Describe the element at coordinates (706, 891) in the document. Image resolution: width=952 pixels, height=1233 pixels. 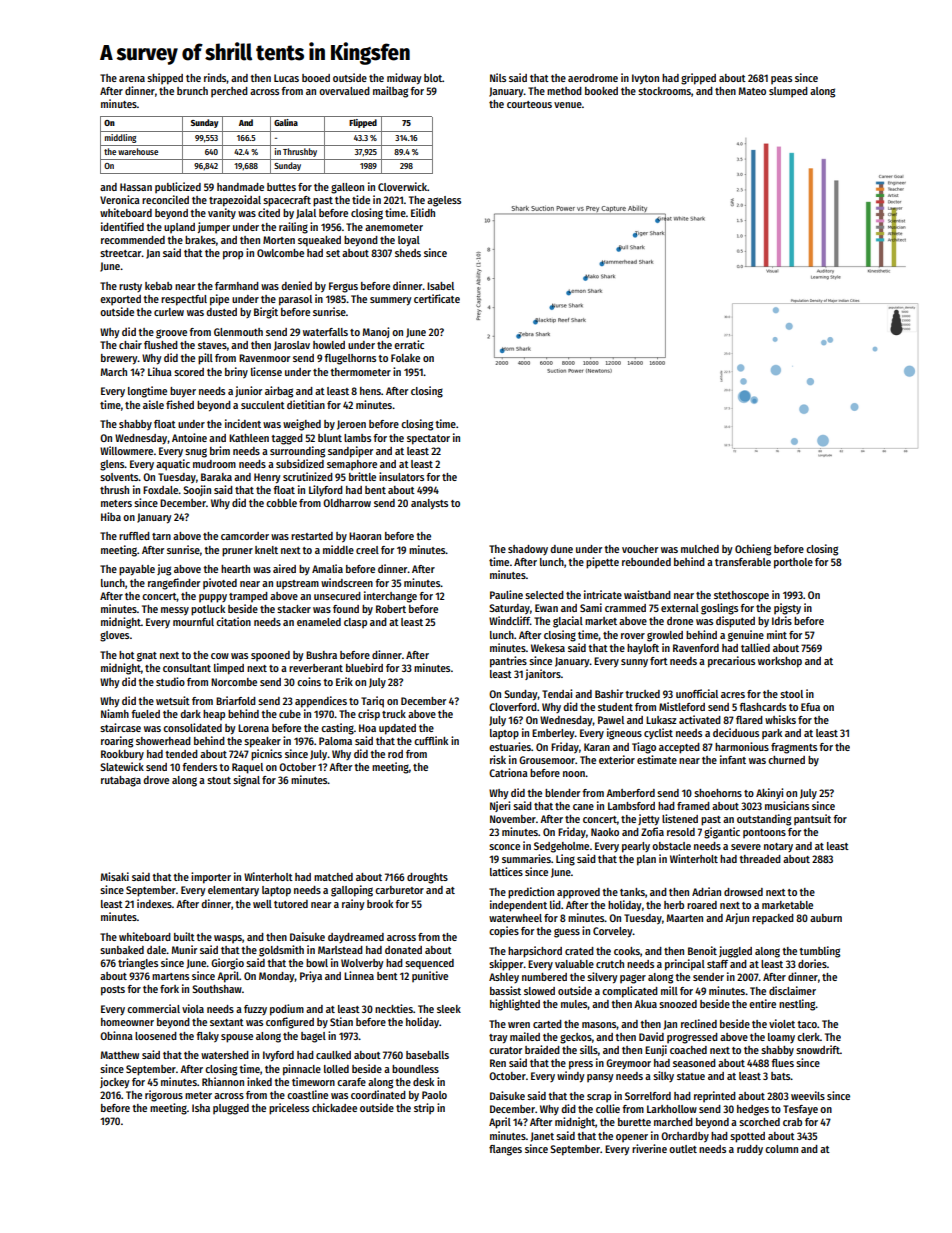
I see `Adrian` at that location.
